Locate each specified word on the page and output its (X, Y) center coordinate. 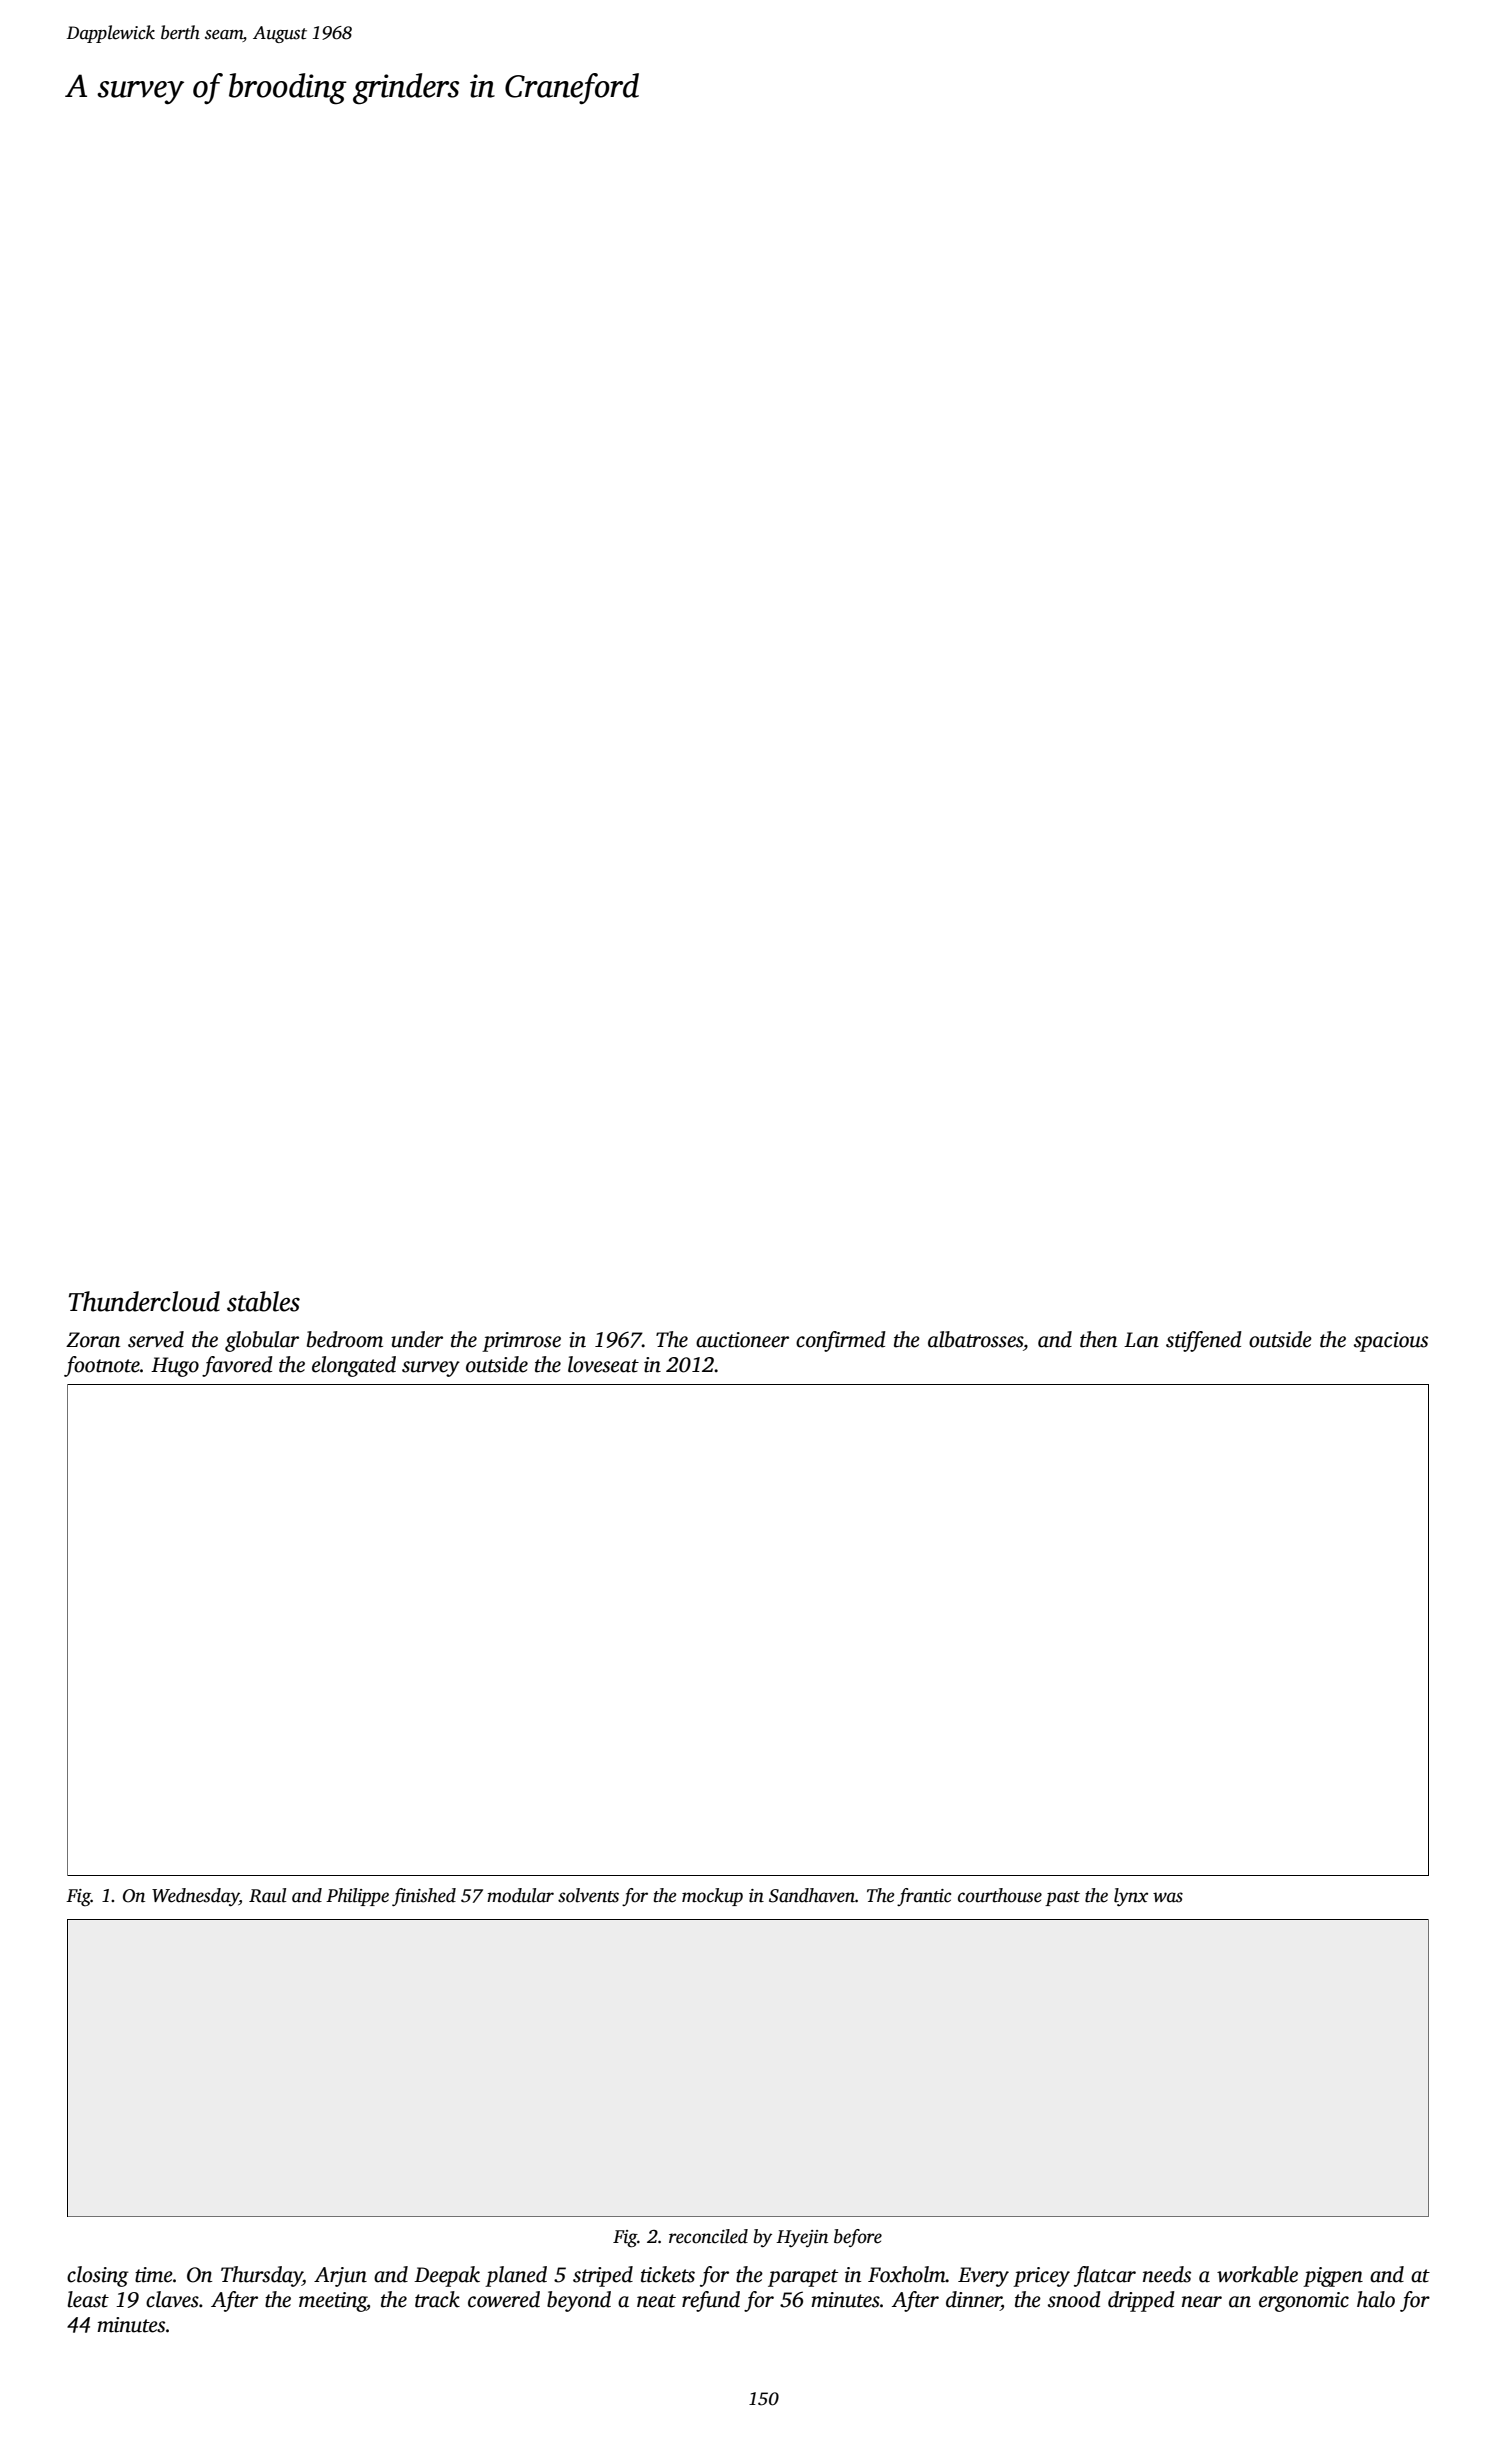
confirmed (841, 1341)
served (156, 1339)
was (1168, 1897)
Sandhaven (812, 1895)
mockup (712, 1897)
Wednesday (195, 1897)
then (1098, 1339)
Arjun (340, 2277)
